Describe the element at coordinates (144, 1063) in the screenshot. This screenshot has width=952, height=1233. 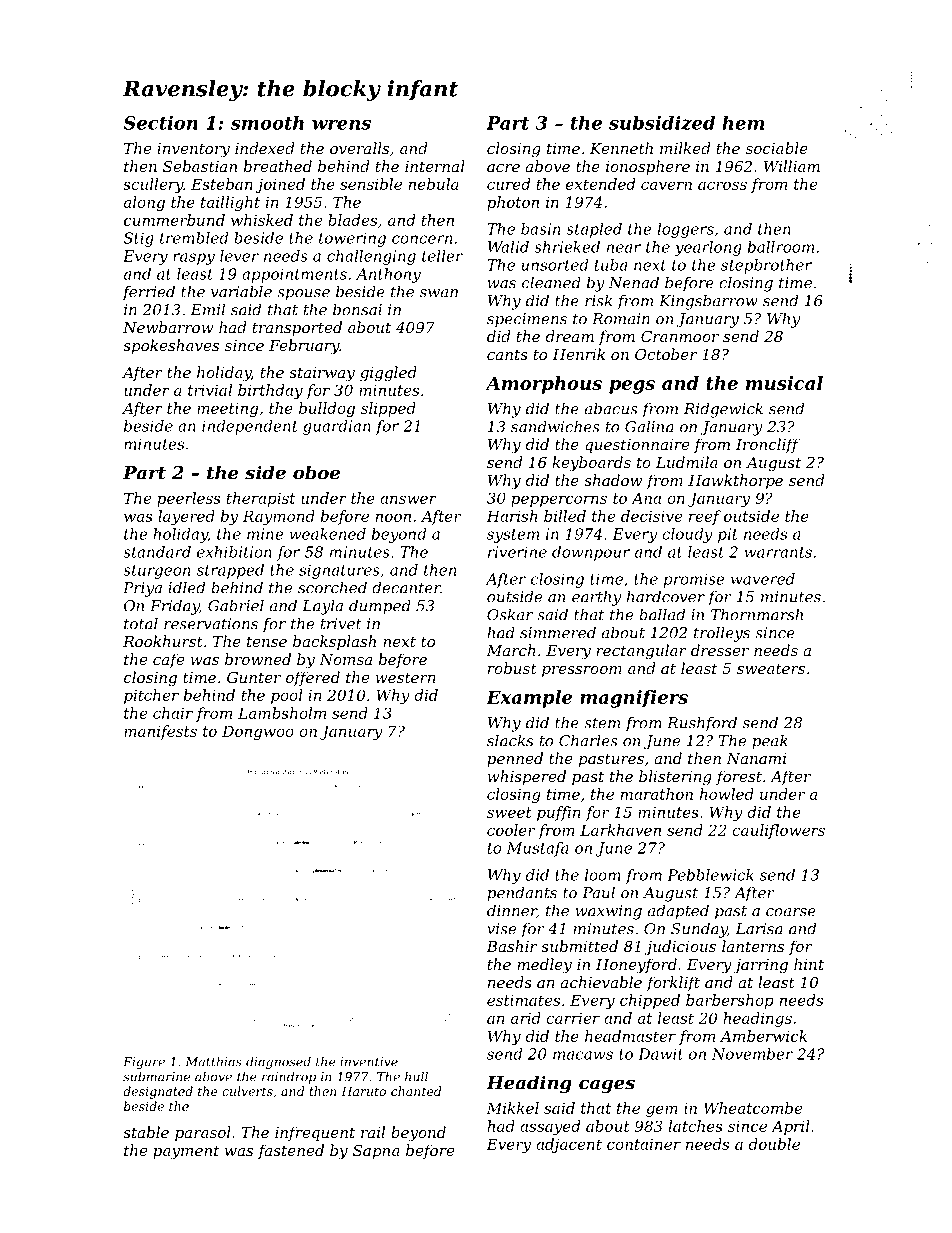
I see `Figure` at that location.
